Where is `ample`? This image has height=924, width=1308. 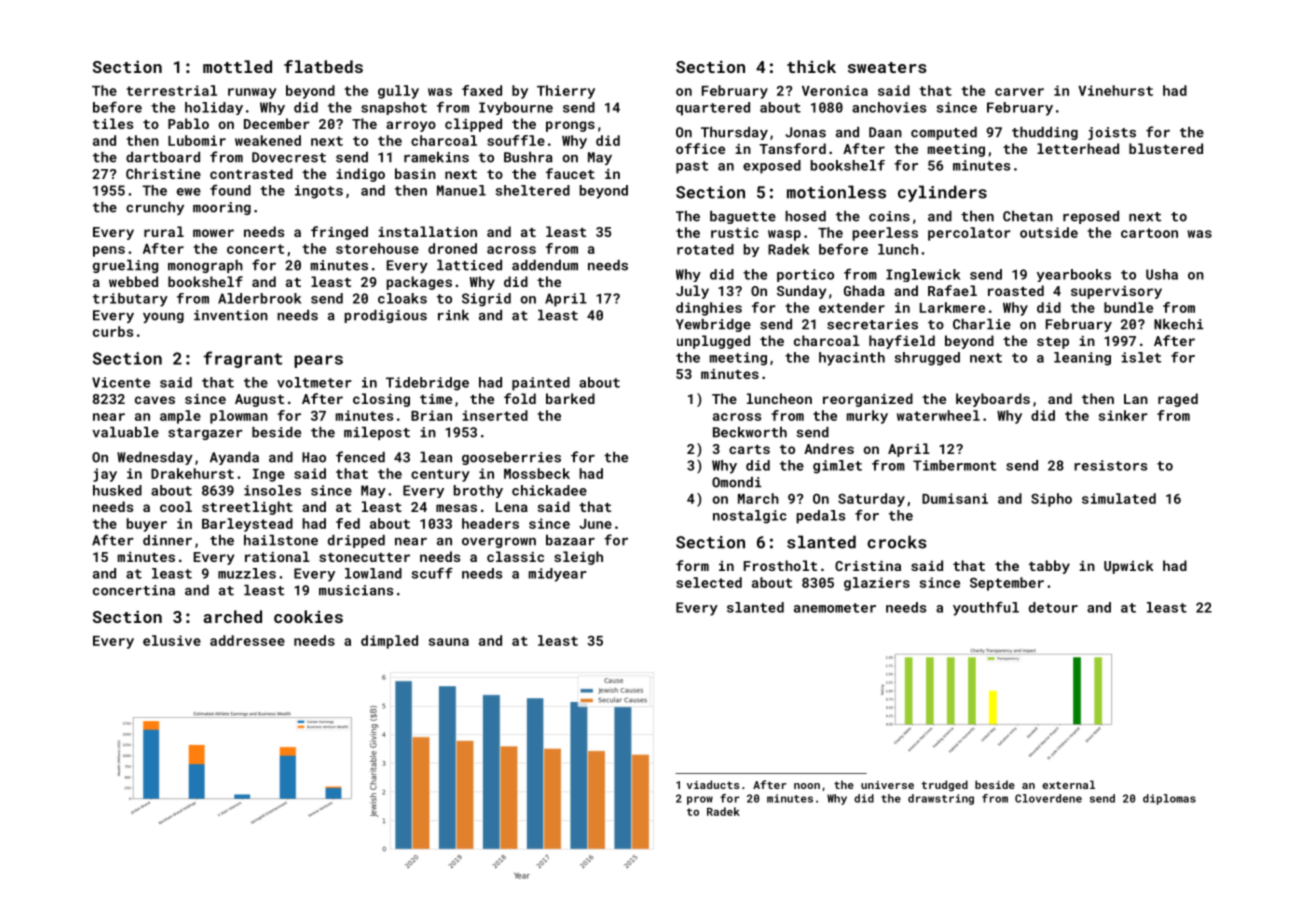 ample is located at coordinates (180, 417).
